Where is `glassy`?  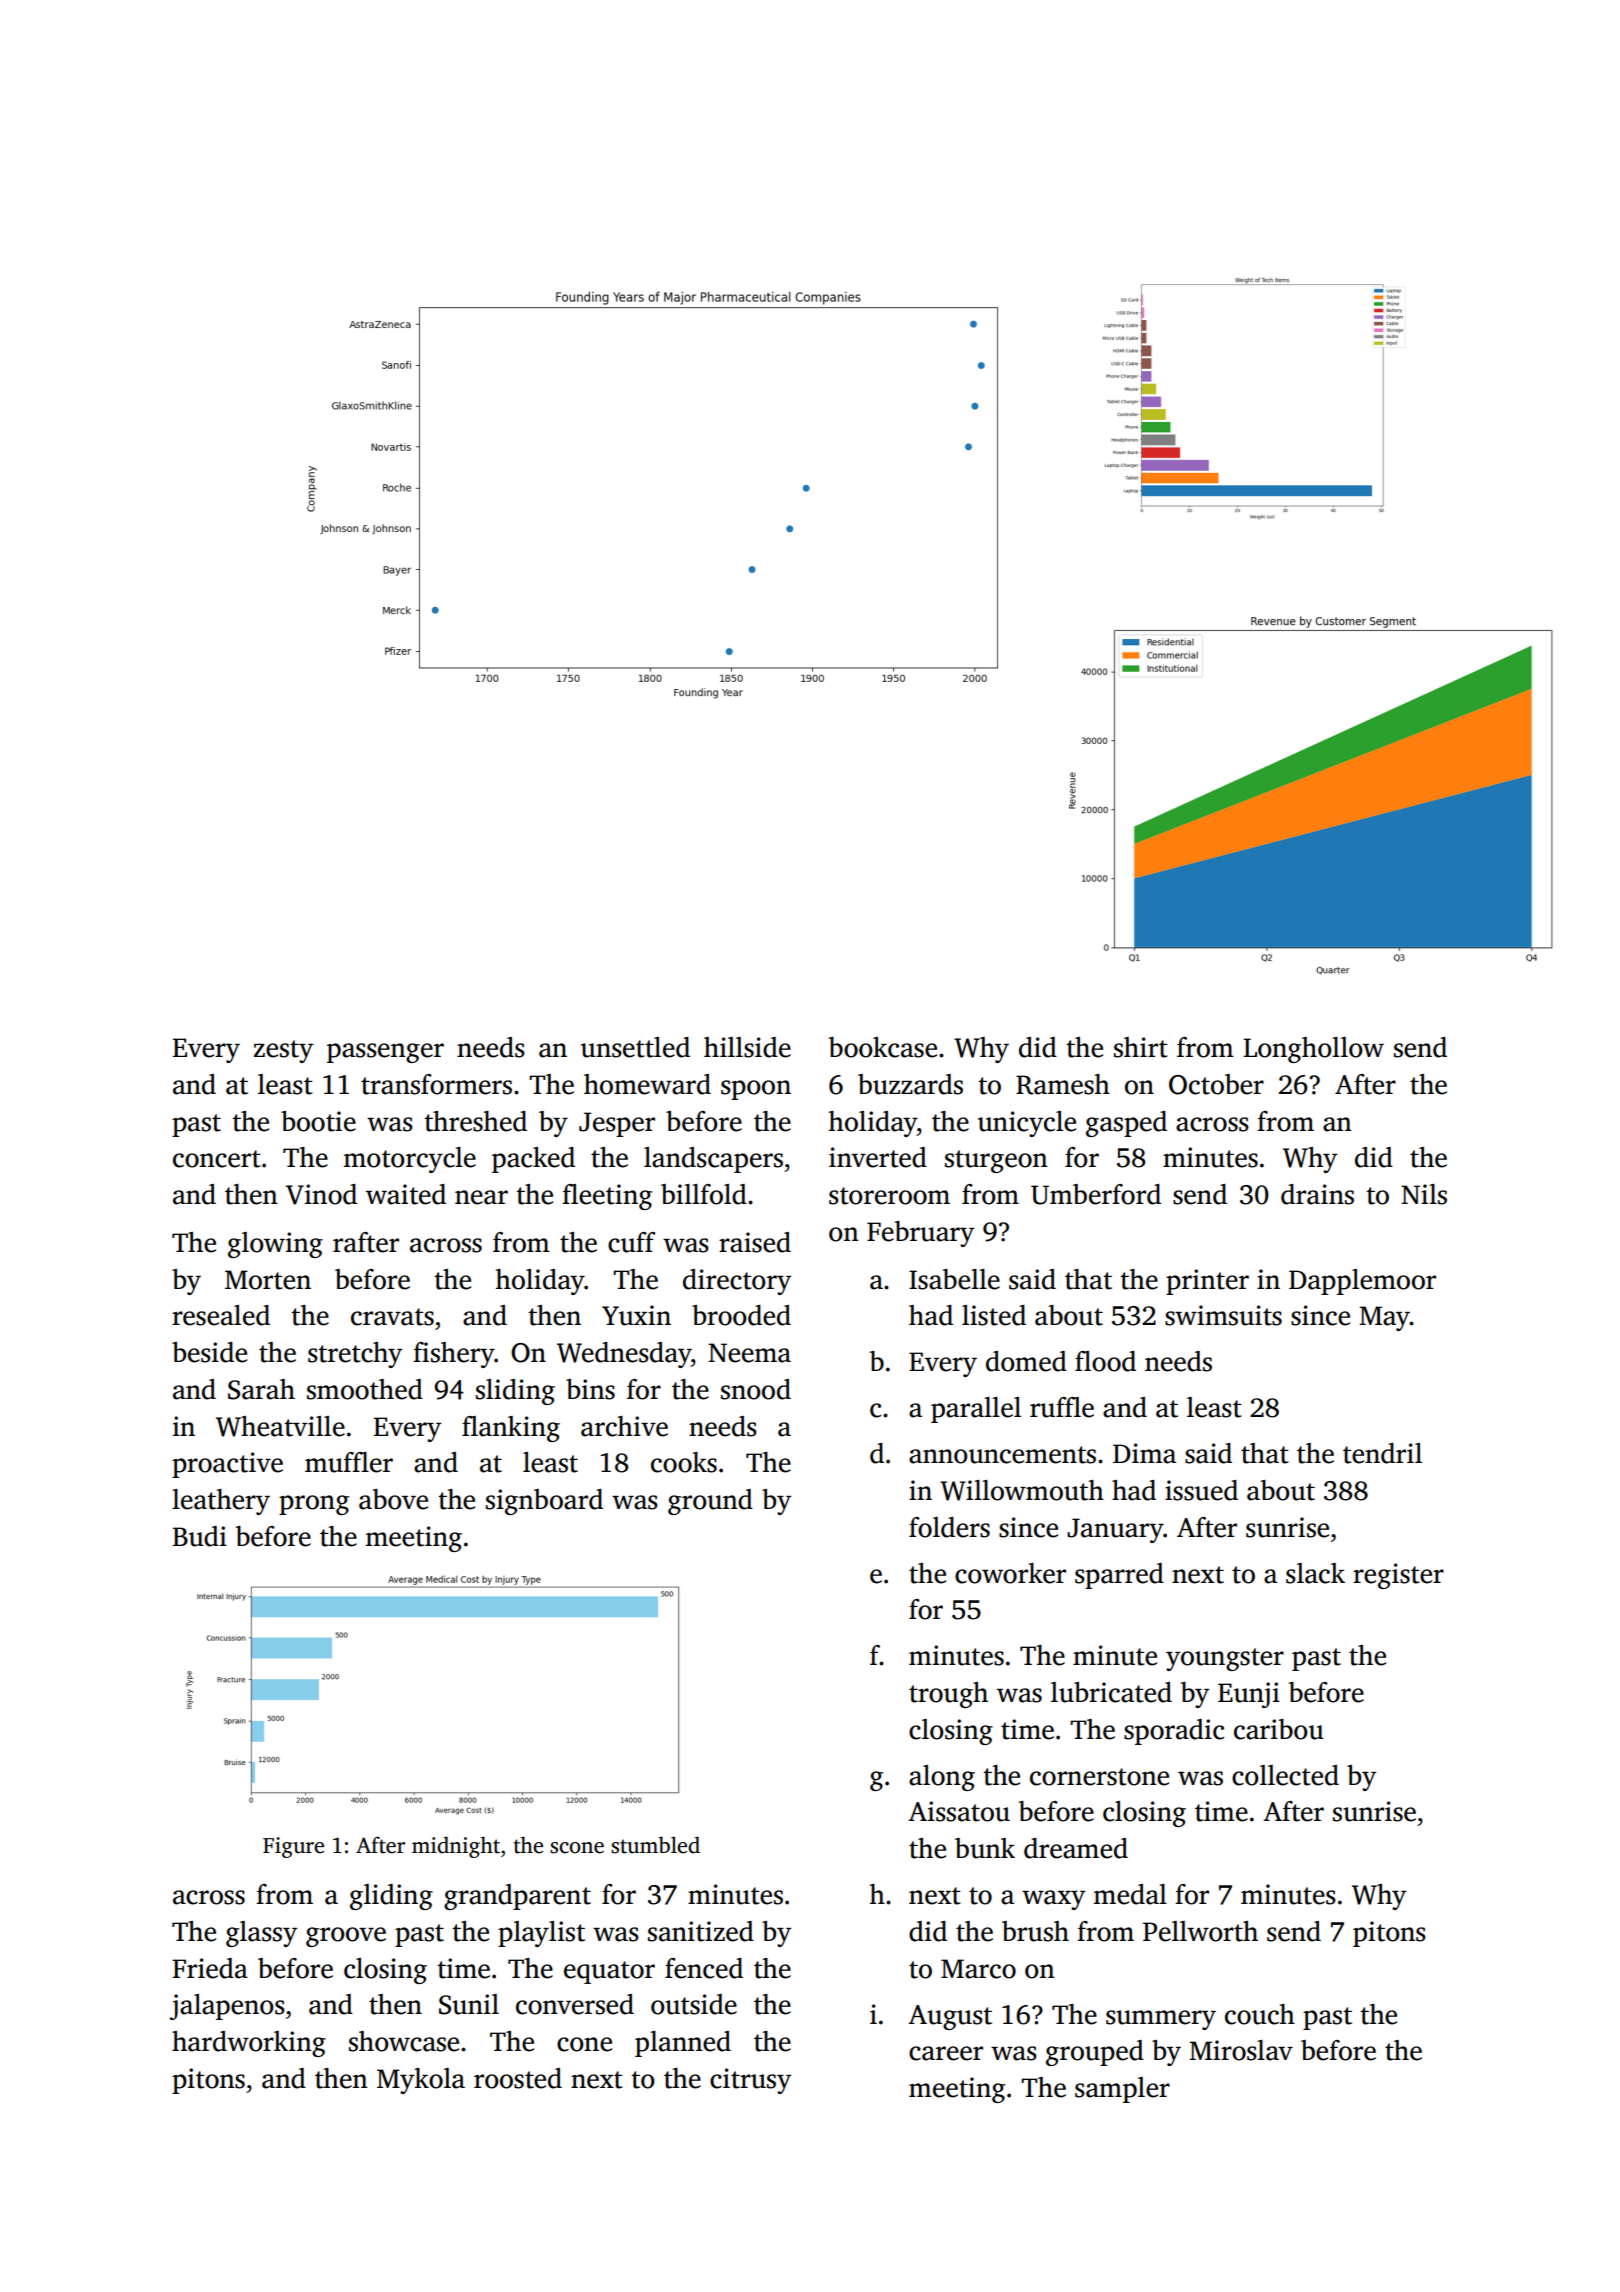 glassy is located at coordinates (261, 1934).
